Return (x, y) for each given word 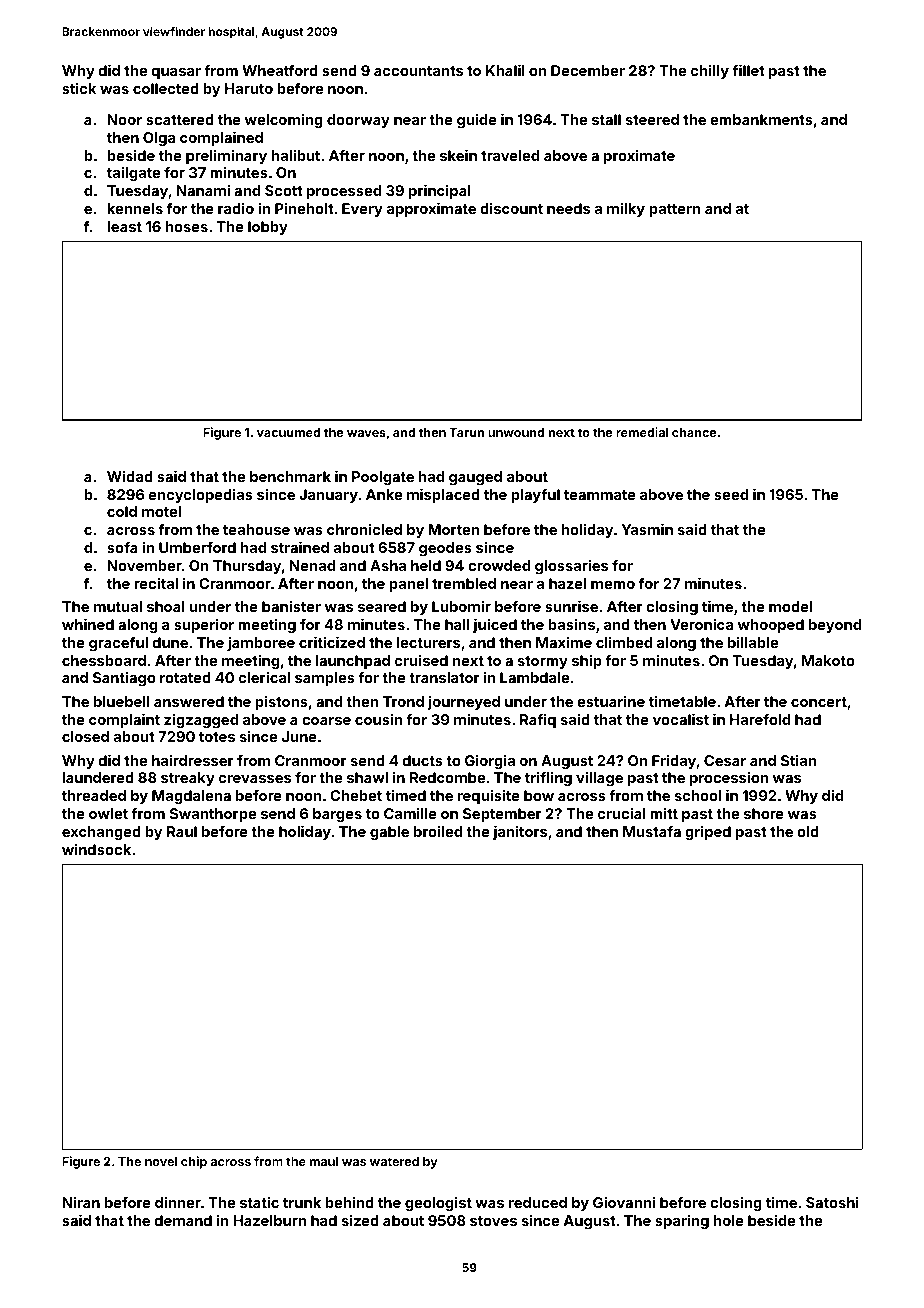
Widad (130, 476)
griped (708, 832)
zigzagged (201, 721)
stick (79, 88)
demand (183, 1220)
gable (389, 833)
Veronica (701, 624)
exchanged (101, 833)
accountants (418, 71)
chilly (710, 72)
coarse (326, 721)
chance (694, 432)
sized (360, 1220)
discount (511, 208)
